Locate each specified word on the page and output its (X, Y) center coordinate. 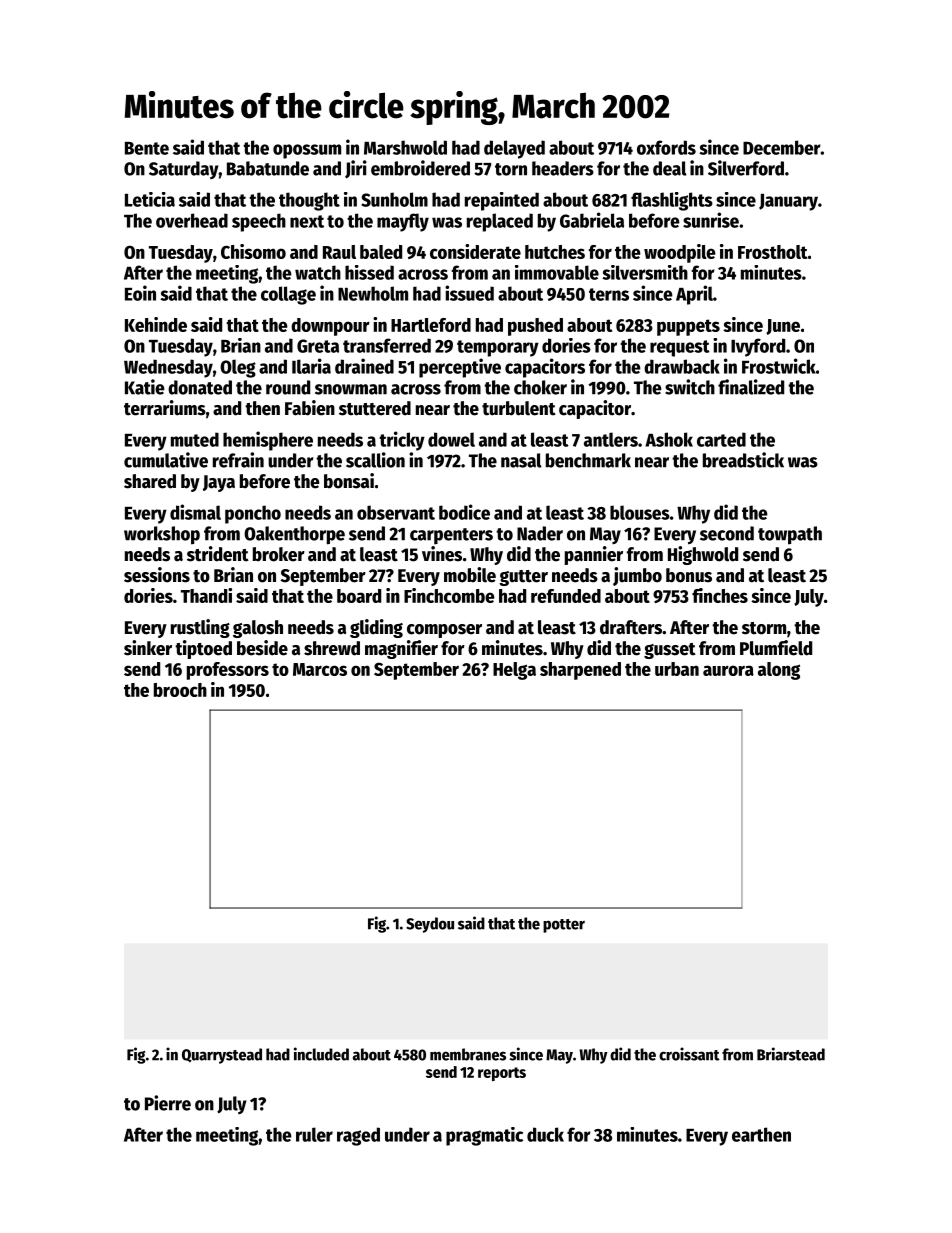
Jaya (219, 483)
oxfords (666, 147)
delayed (514, 149)
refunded (566, 596)
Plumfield (776, 648)
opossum (307, 151)
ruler (314, 1134)
